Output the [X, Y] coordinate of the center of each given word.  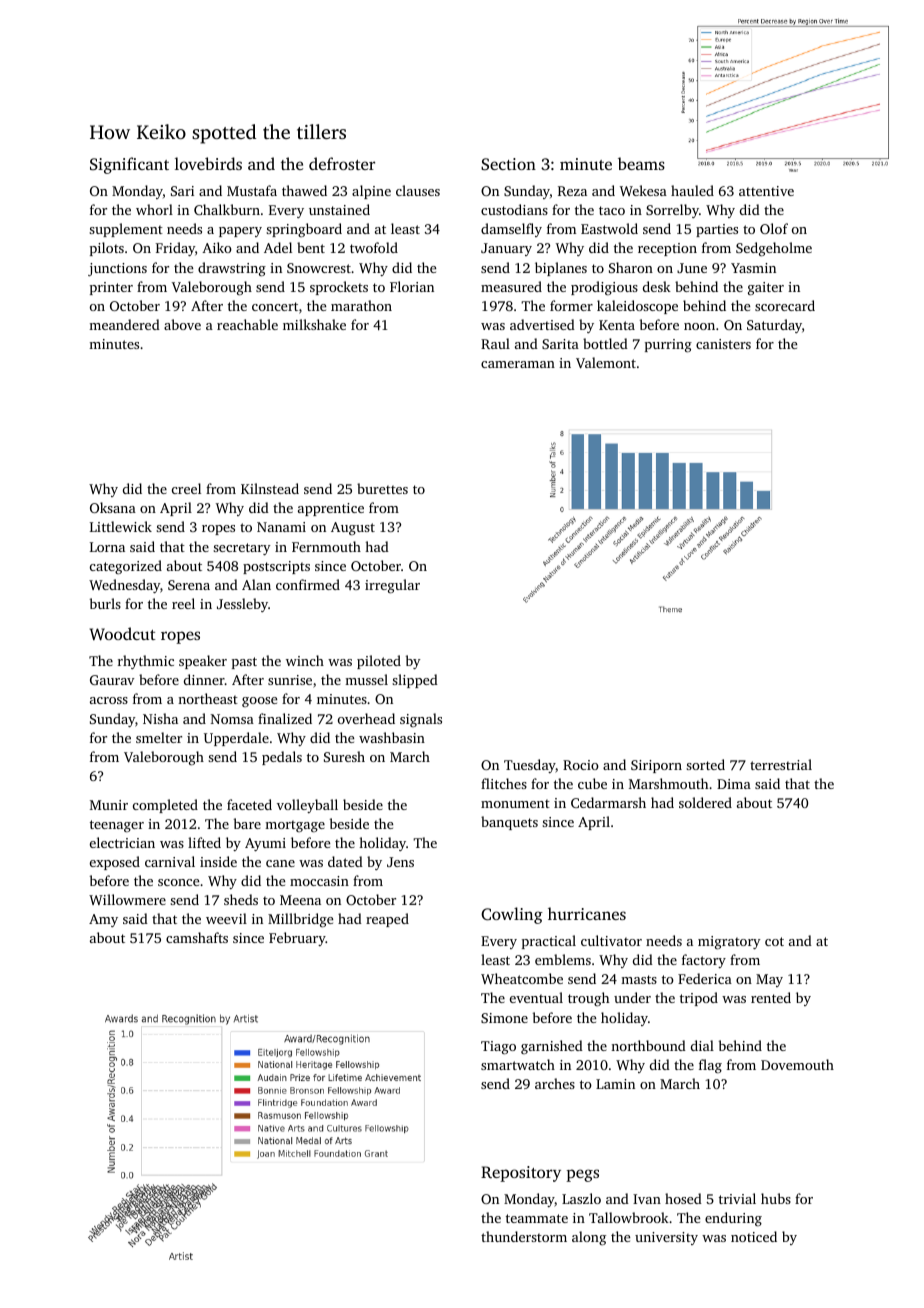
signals [421, 720]
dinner [204, 679]
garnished [552, 1047]
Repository [521, 1174]
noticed [754, 1236]
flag [710, 1066]
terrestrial [781, 764]
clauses [418, 190]
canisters [723, 344]
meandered [124, 324]
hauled [692, 190]
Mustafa [252, 190]
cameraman [518, 364]
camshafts [197, 937]
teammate [537, 1218]
